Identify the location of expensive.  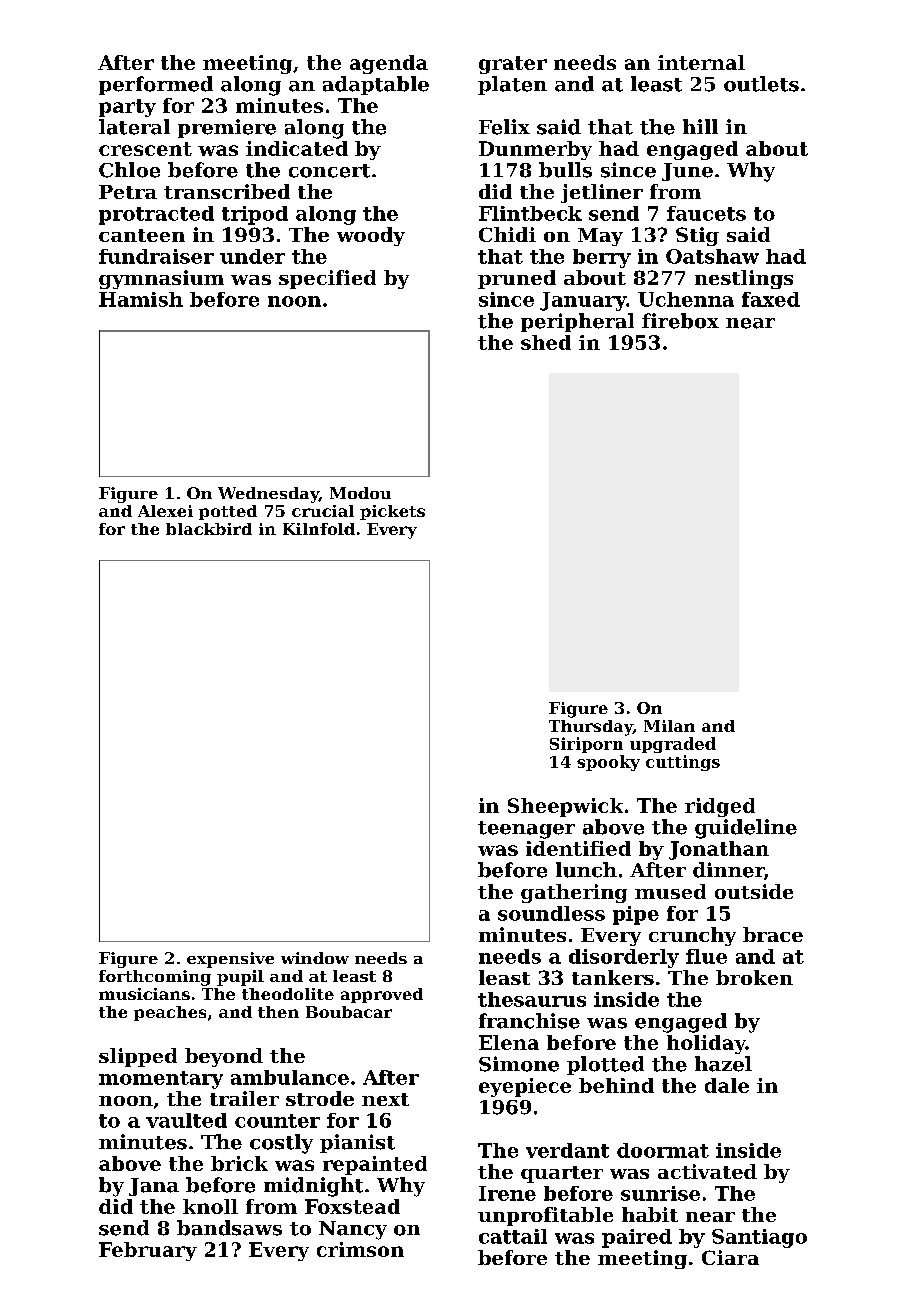
(230, 960).
